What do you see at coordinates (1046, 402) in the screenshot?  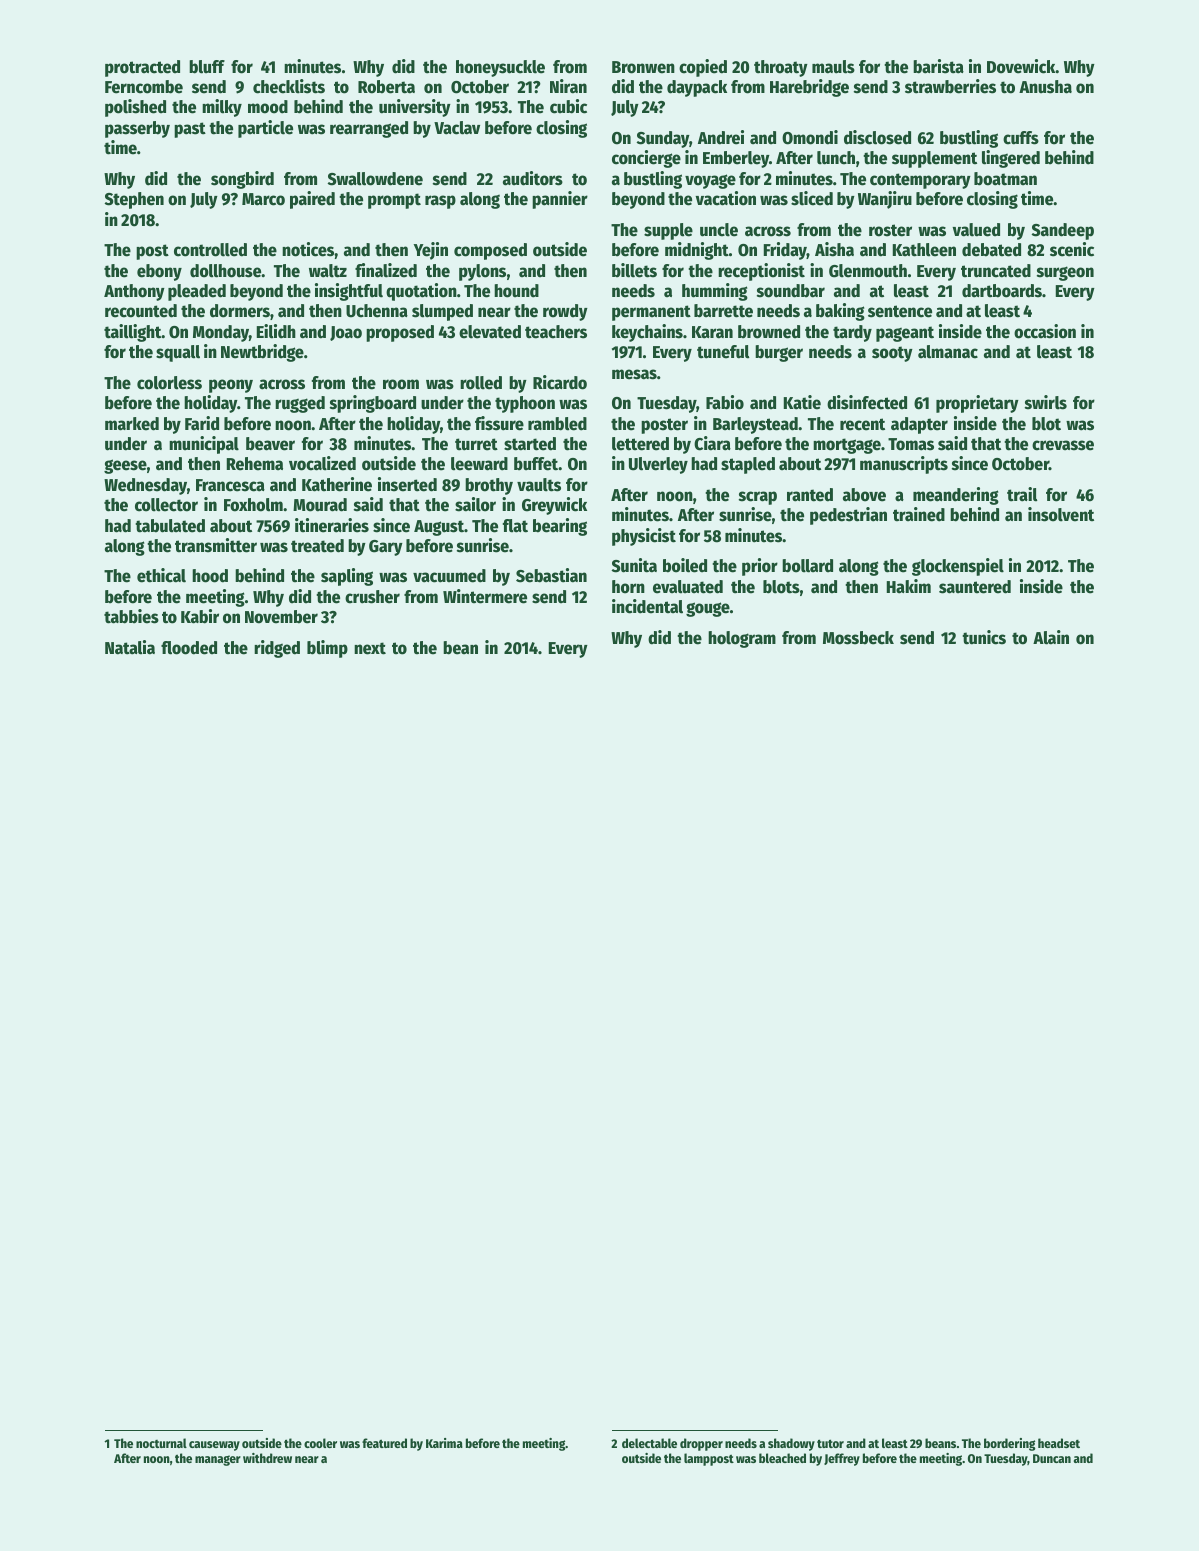 I see `swirls` at bounding box center [1046, 402].
